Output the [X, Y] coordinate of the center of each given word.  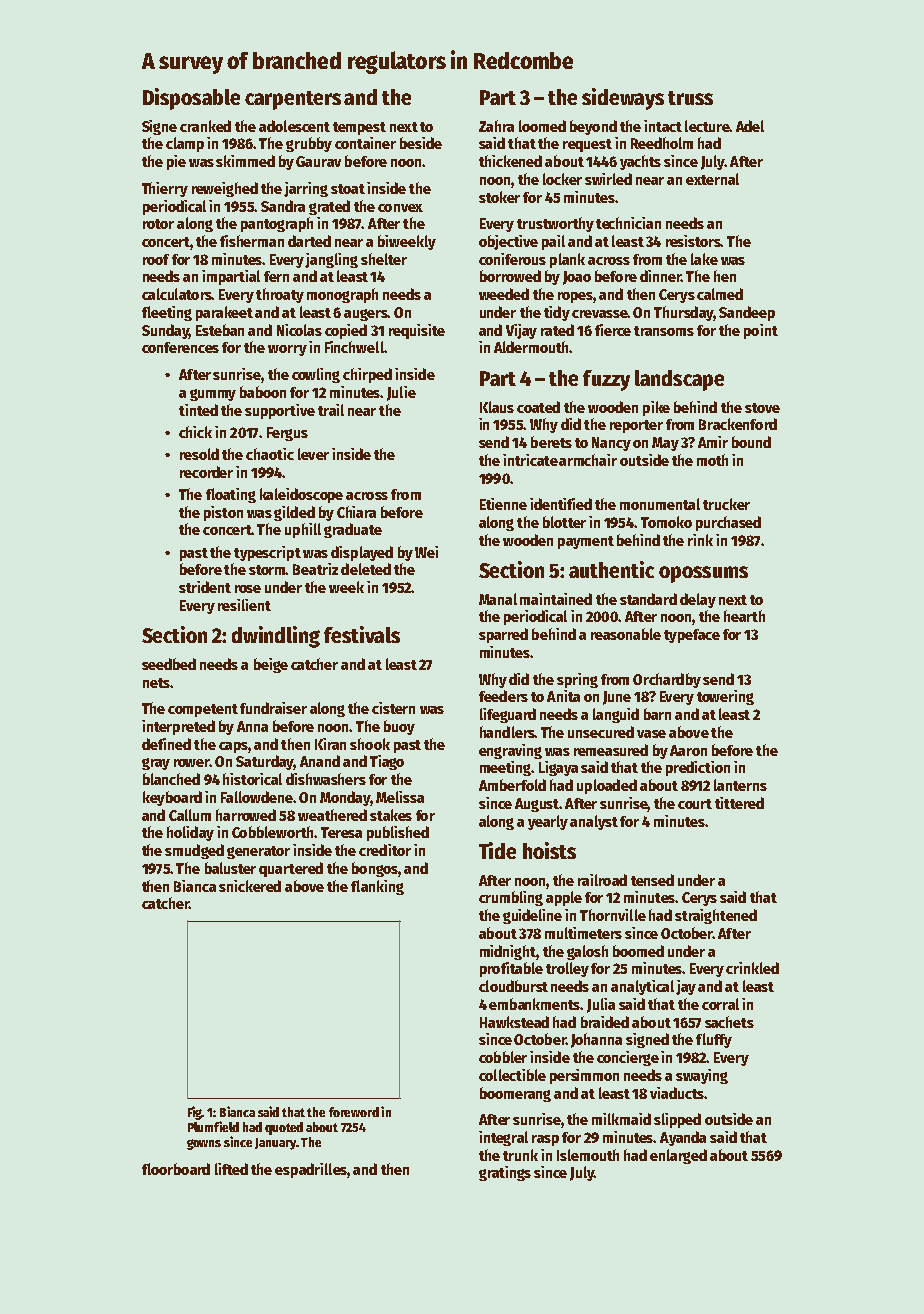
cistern [393, 708]
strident [205, 587]
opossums [703, 574]
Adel [750, 126]
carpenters [293, 100]
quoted [284, 1128]
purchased [728, 523]
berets [551, 442]
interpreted [178, 727]
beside [421, 143]
